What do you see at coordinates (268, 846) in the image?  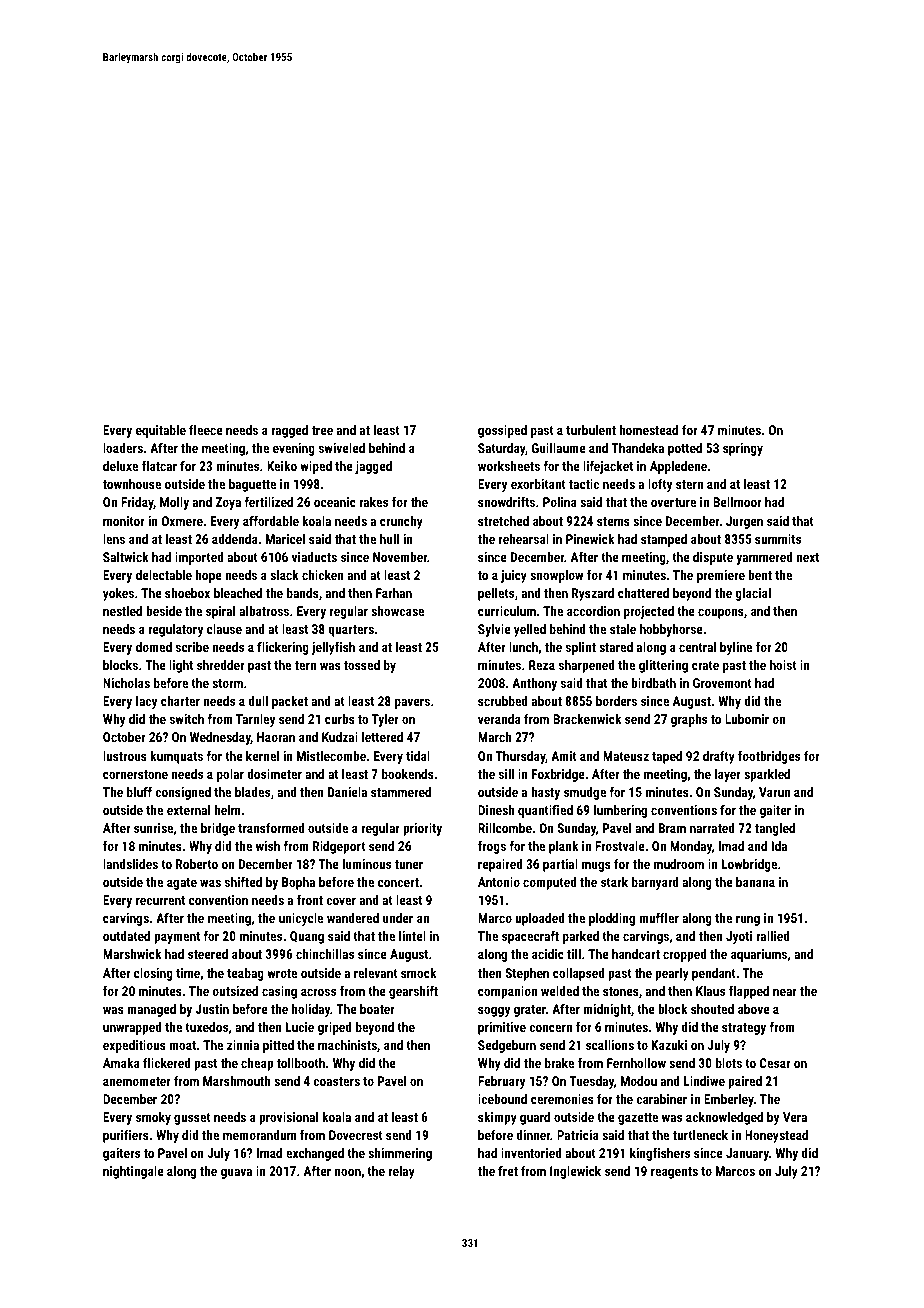 I see `wish` at bounding box center [268, 846].
